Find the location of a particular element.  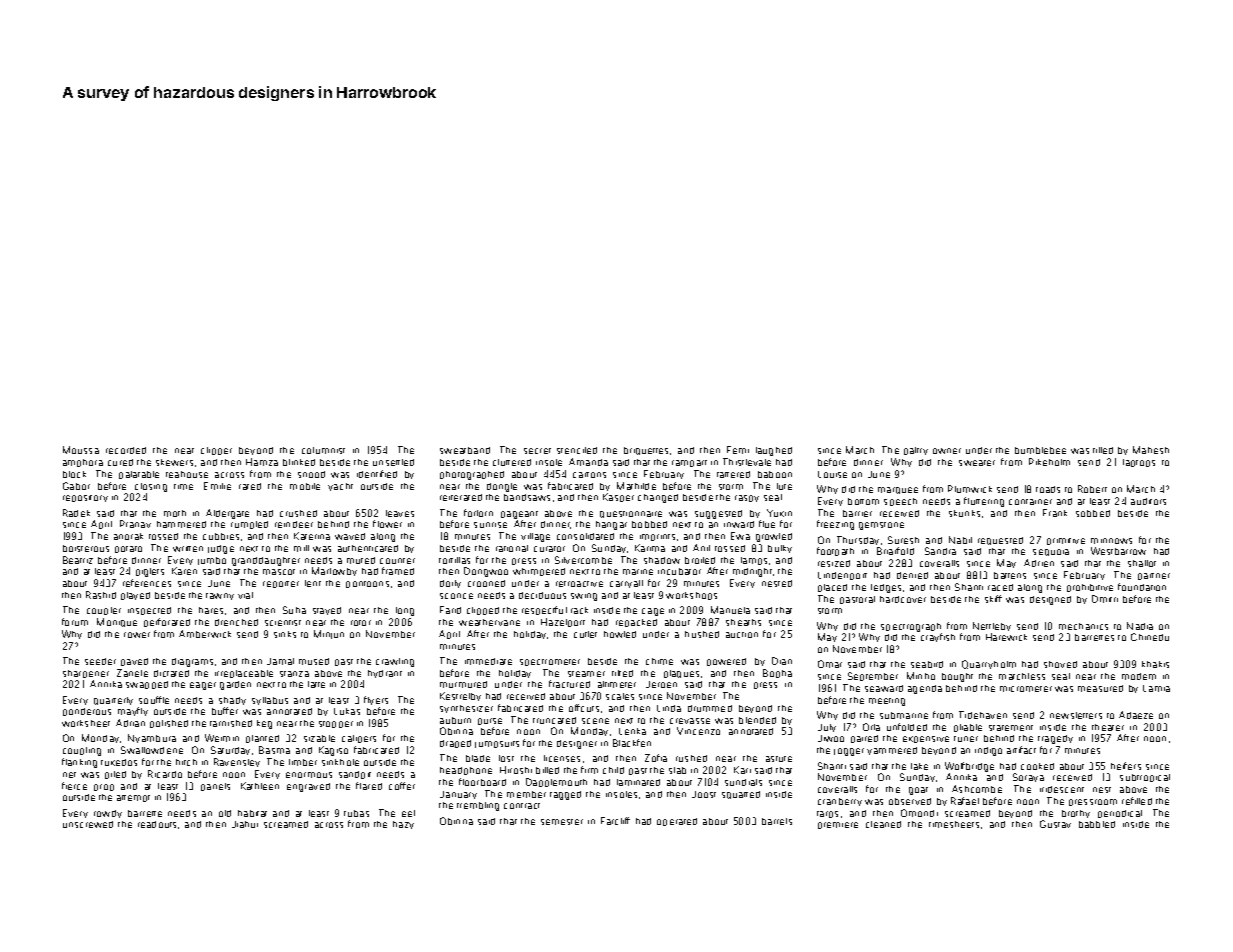

ponderous is located at coordinates (87, 712).
